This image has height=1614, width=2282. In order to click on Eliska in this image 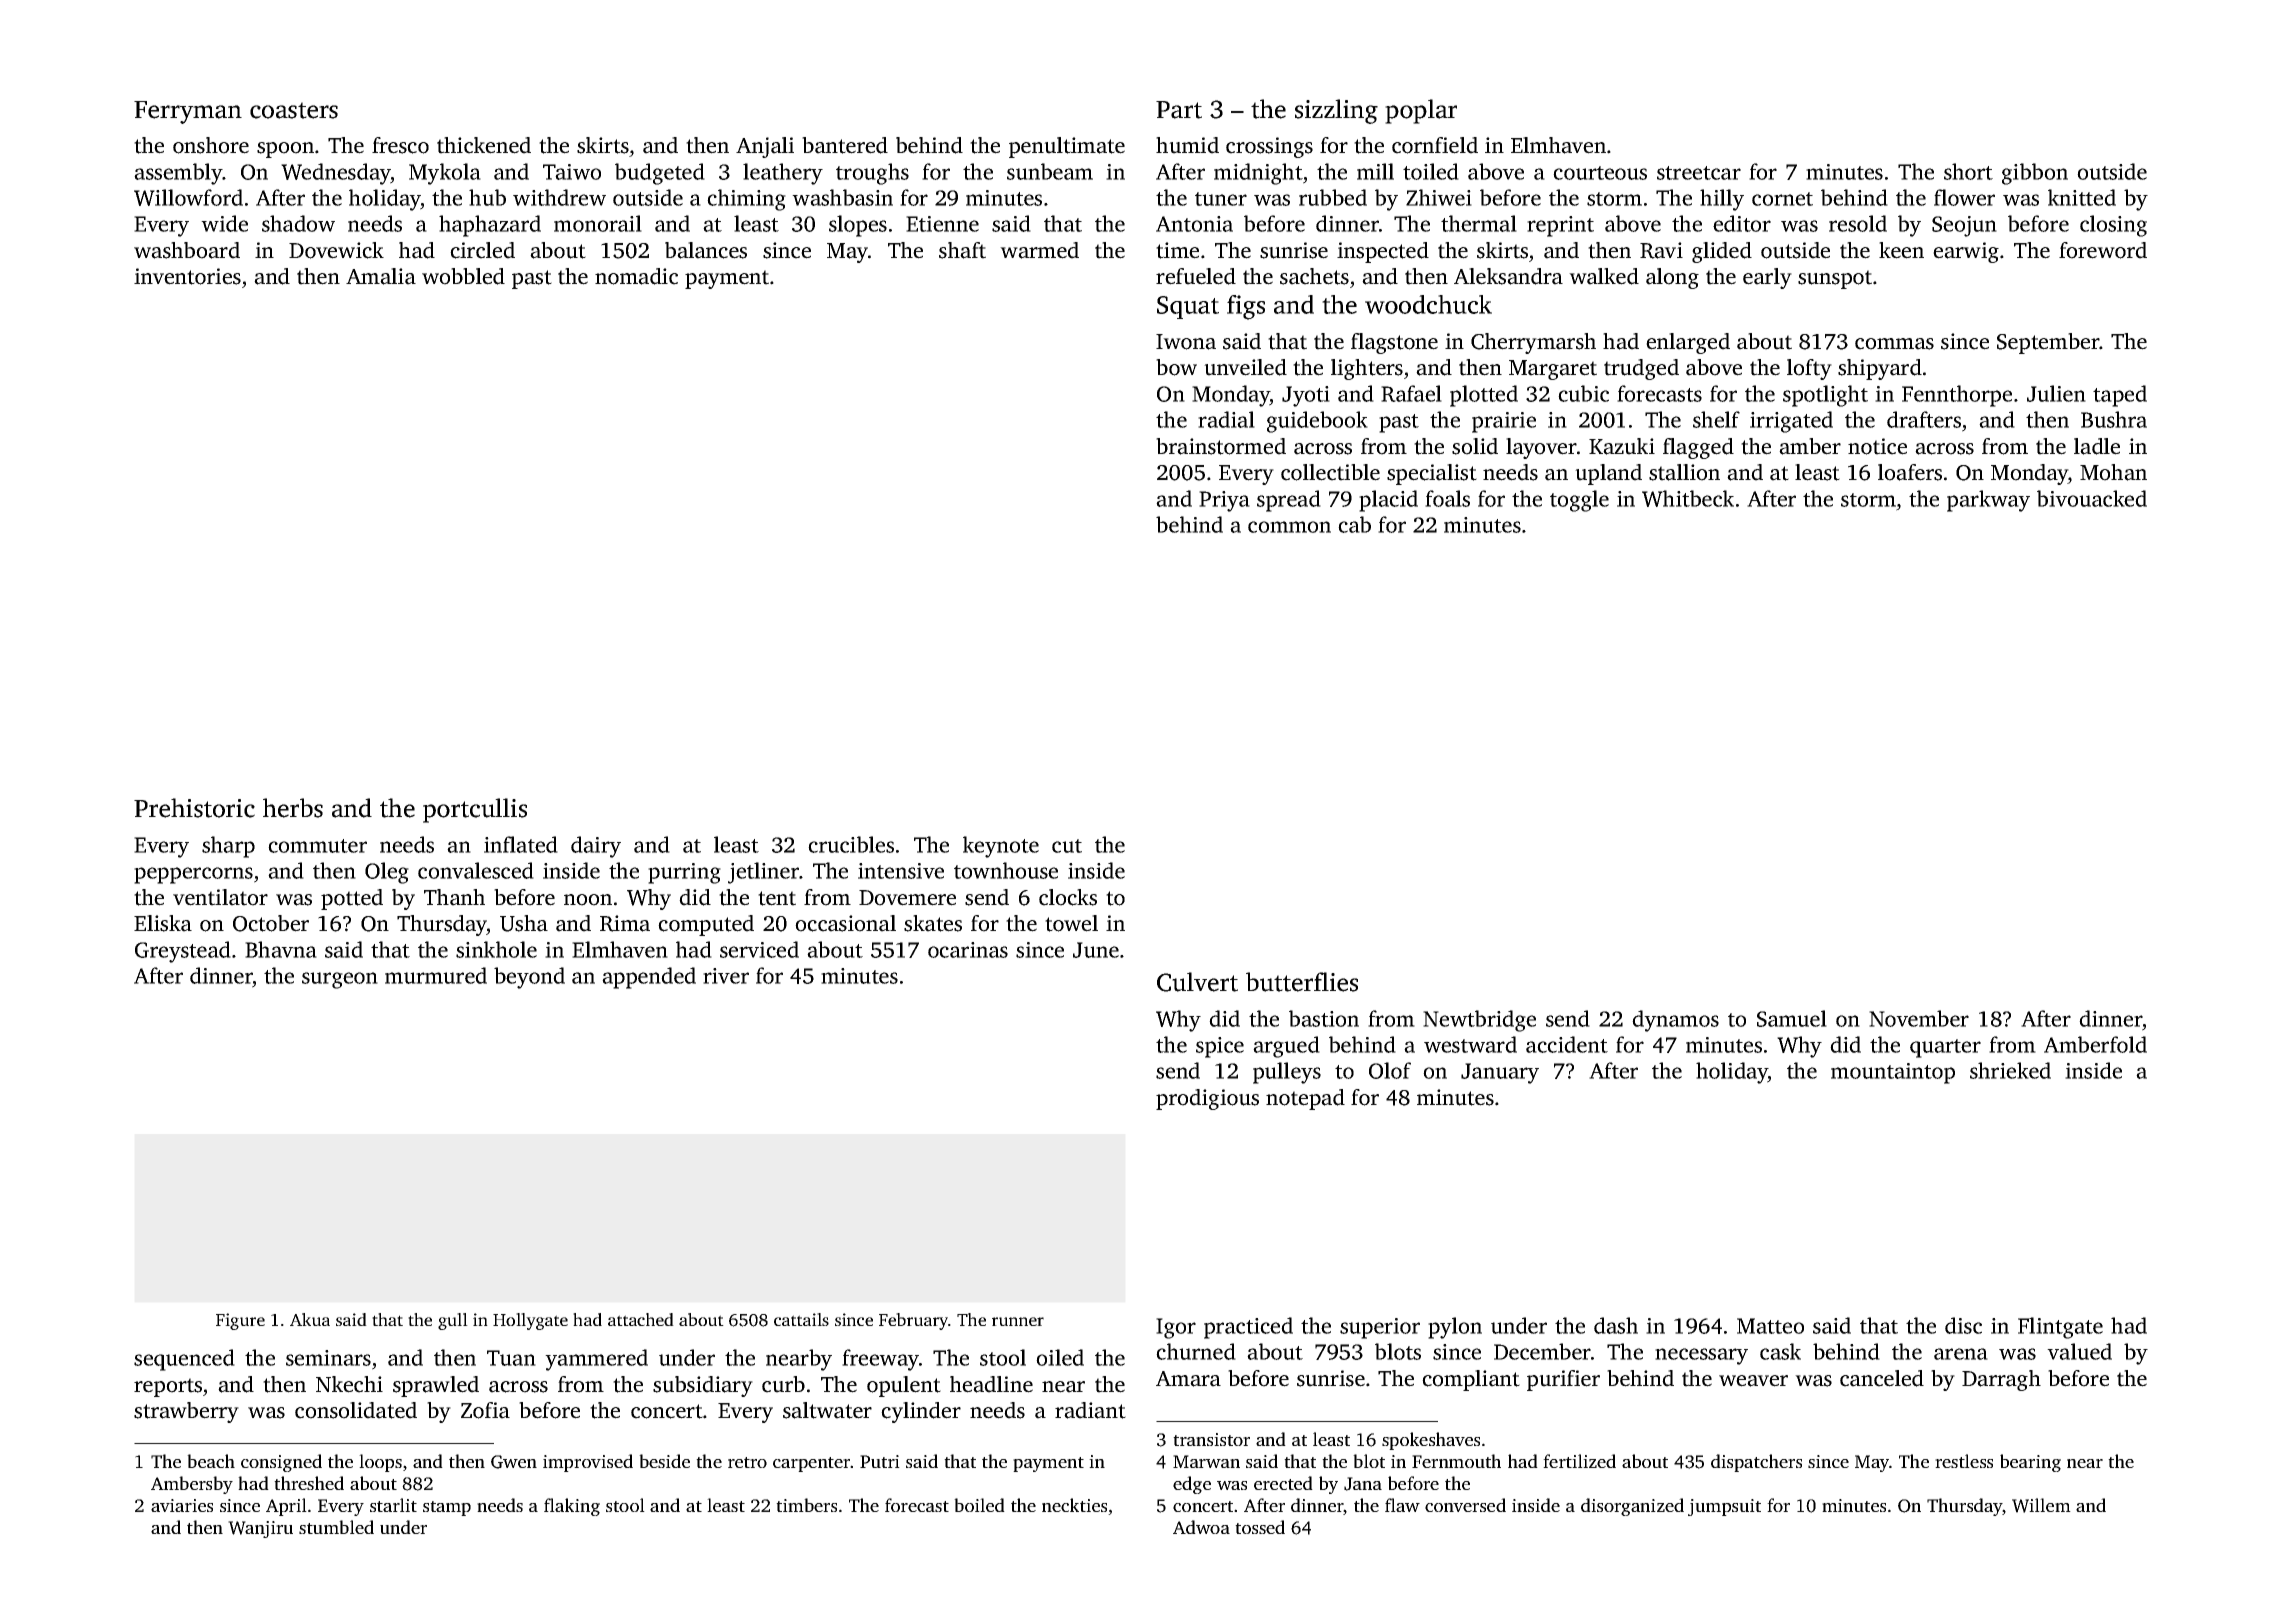, I will do `click(163, 923)`.
